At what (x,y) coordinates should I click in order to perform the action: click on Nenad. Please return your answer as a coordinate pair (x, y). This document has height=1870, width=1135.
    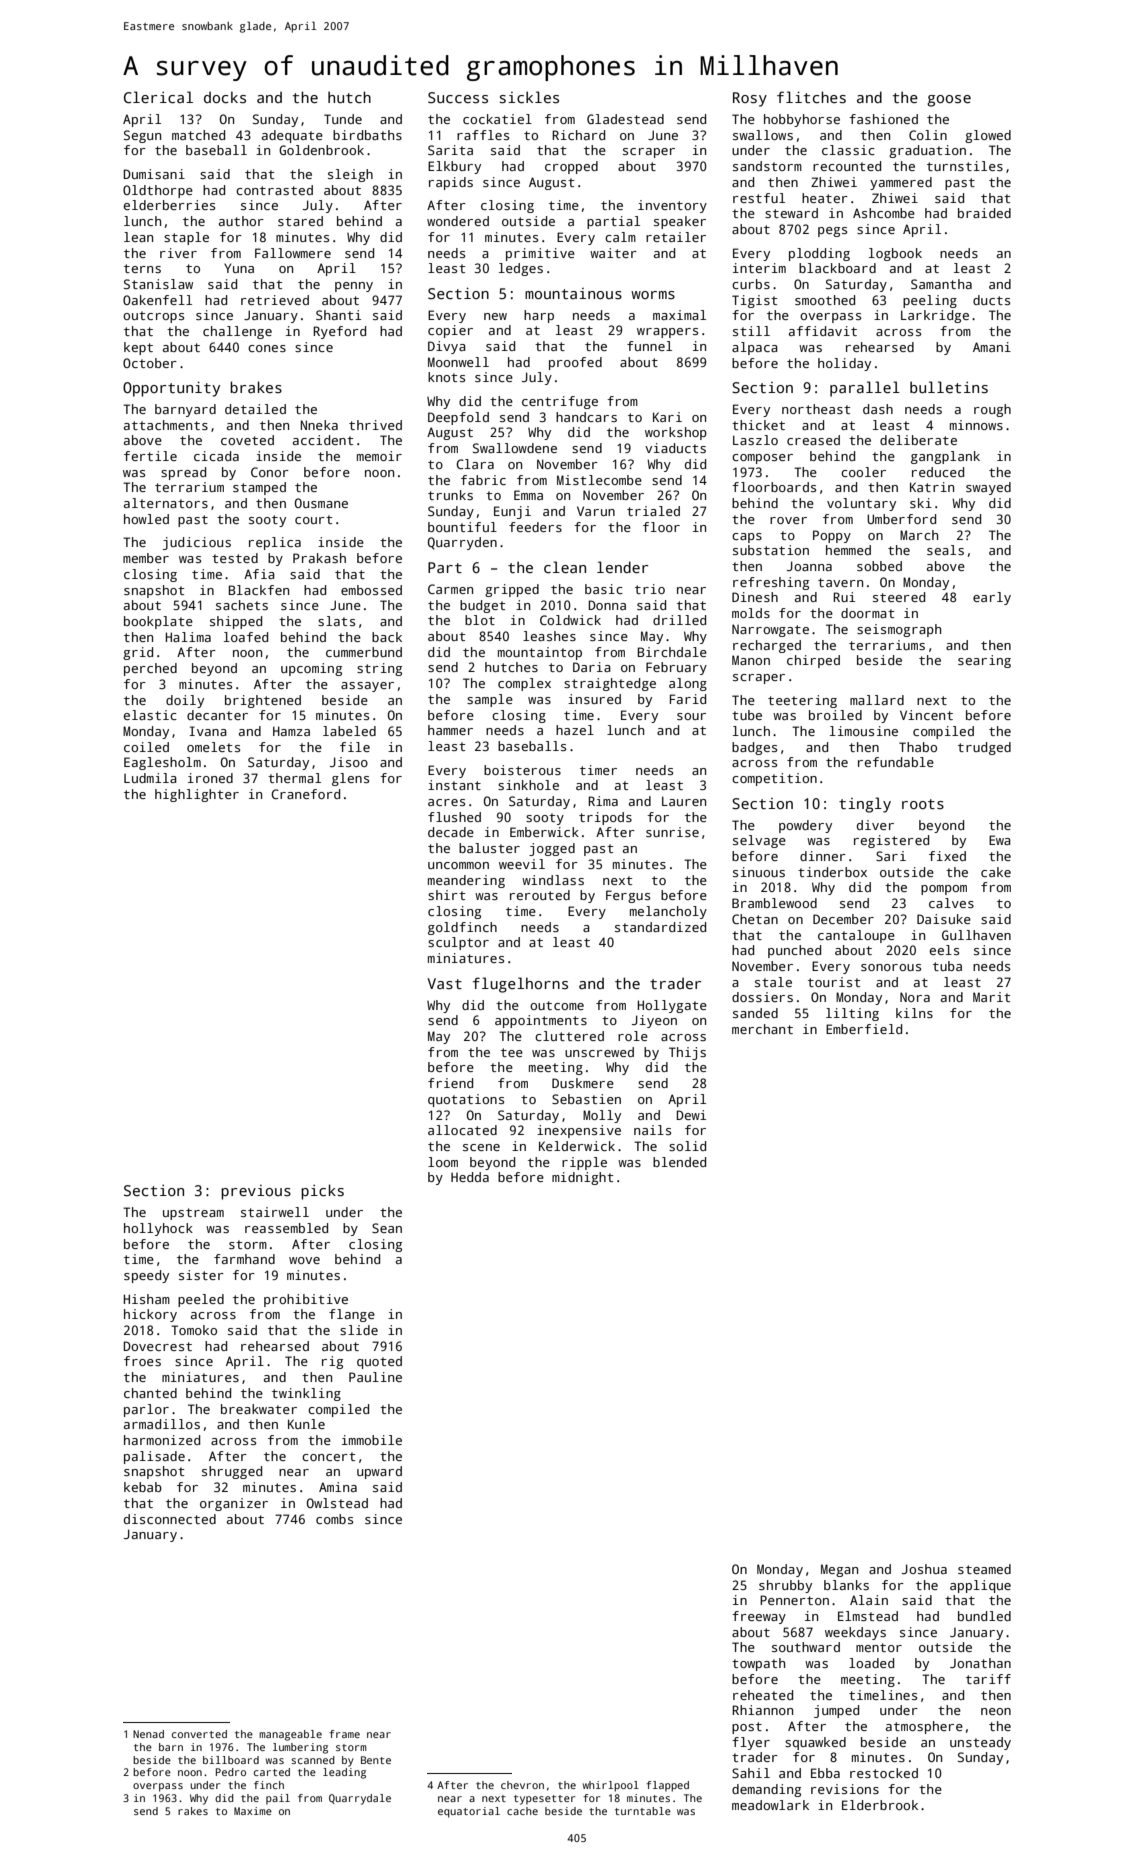
    Looking at the image, I should click on (148, 1734).
